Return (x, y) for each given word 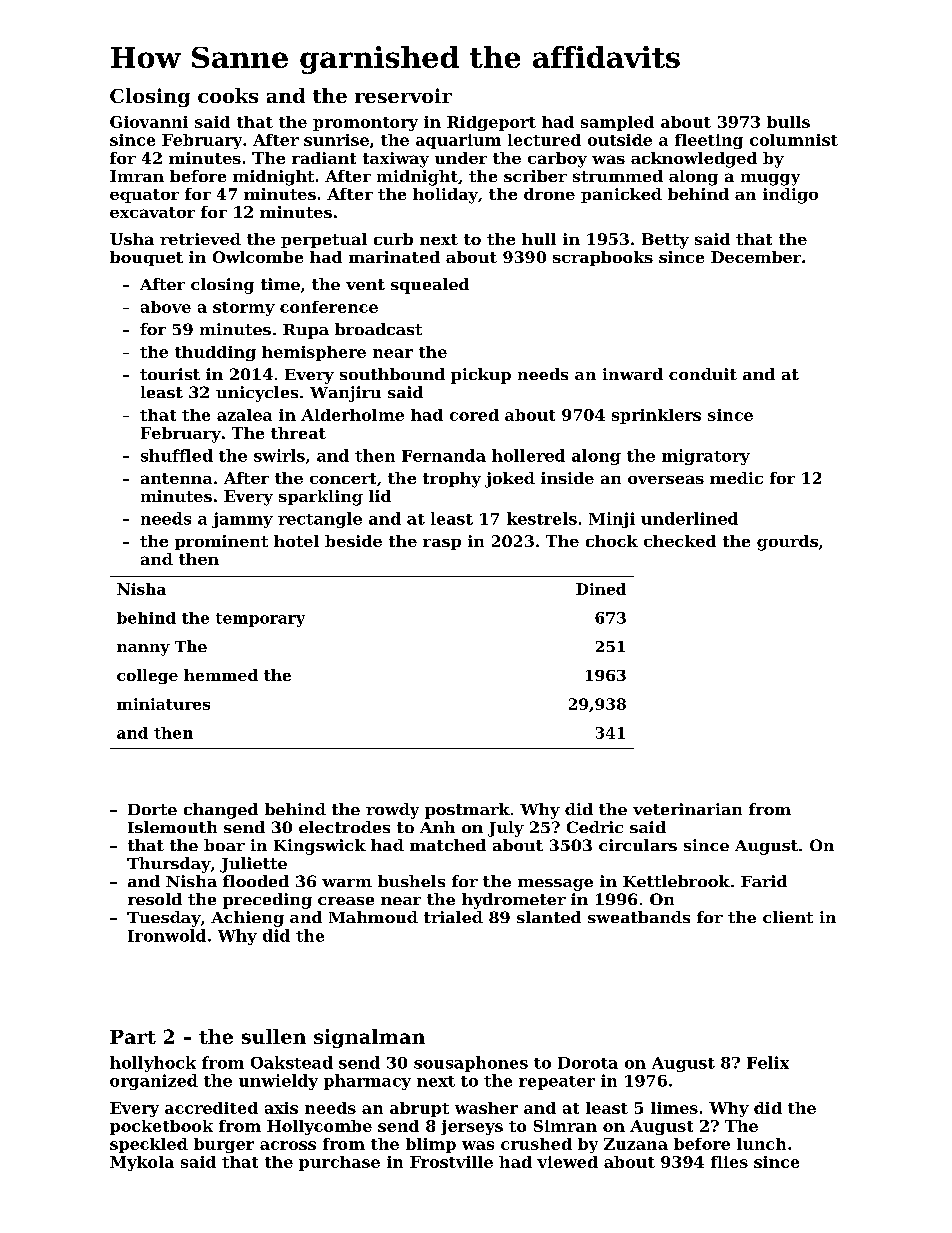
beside (353, 541)
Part (133, 1037)
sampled (617, 123)
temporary (260, 620)
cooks (228, 95)
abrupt (419, 1109)
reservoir (403, 95)
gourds (787, 543)
